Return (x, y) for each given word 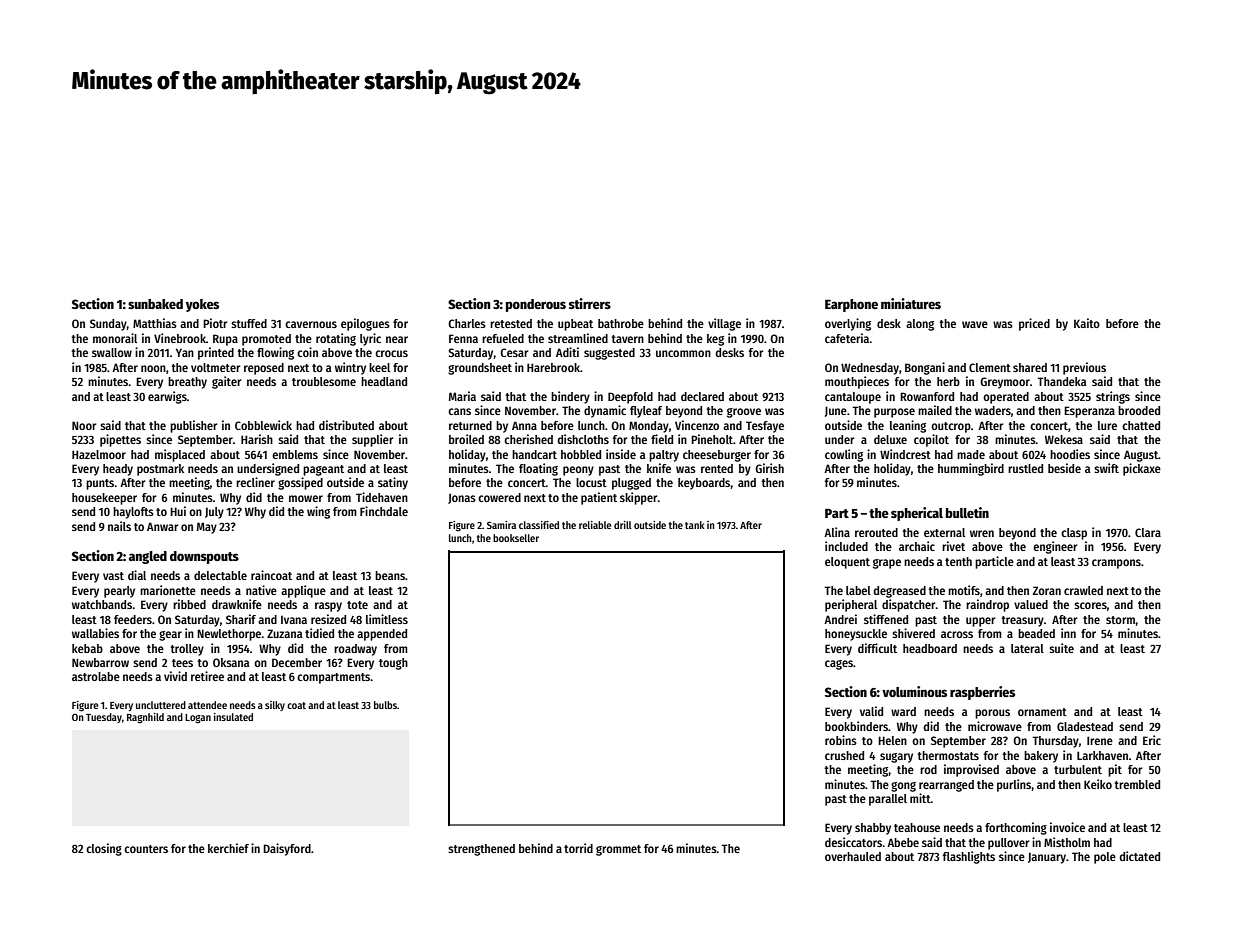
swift (1106, 468)
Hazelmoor (99, 454)
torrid (578, 848)
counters (146, 849)
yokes (202, 305)
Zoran (1047, 590)
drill (623, 525)
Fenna (463, 338)
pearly (119, 592)
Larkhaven (1102, 755)
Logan (198, 719)
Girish (769, 468)
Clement (990, 367)
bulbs (385, 705)
